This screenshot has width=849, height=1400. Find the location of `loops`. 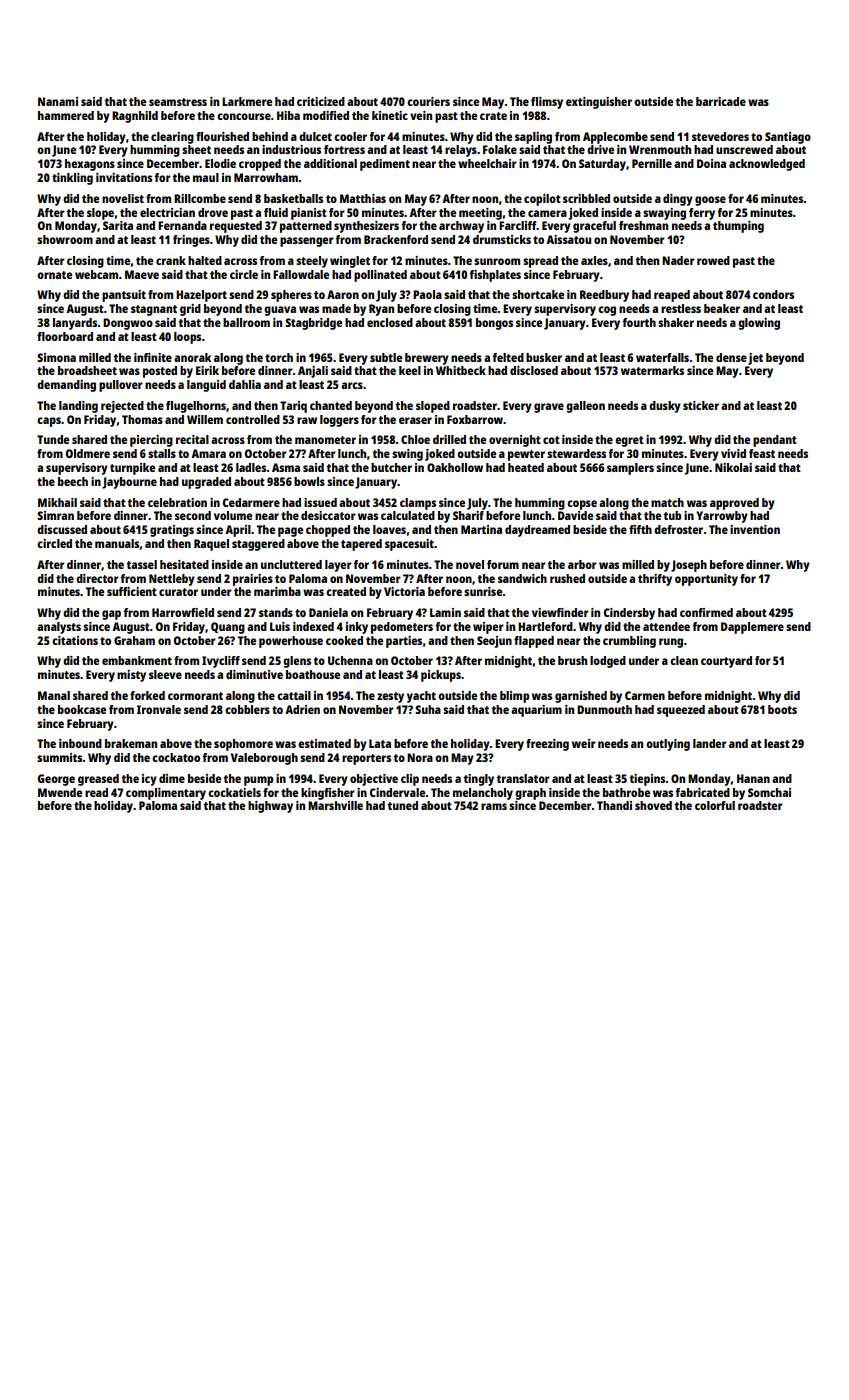

loops is located at coordinates (187, 338).
